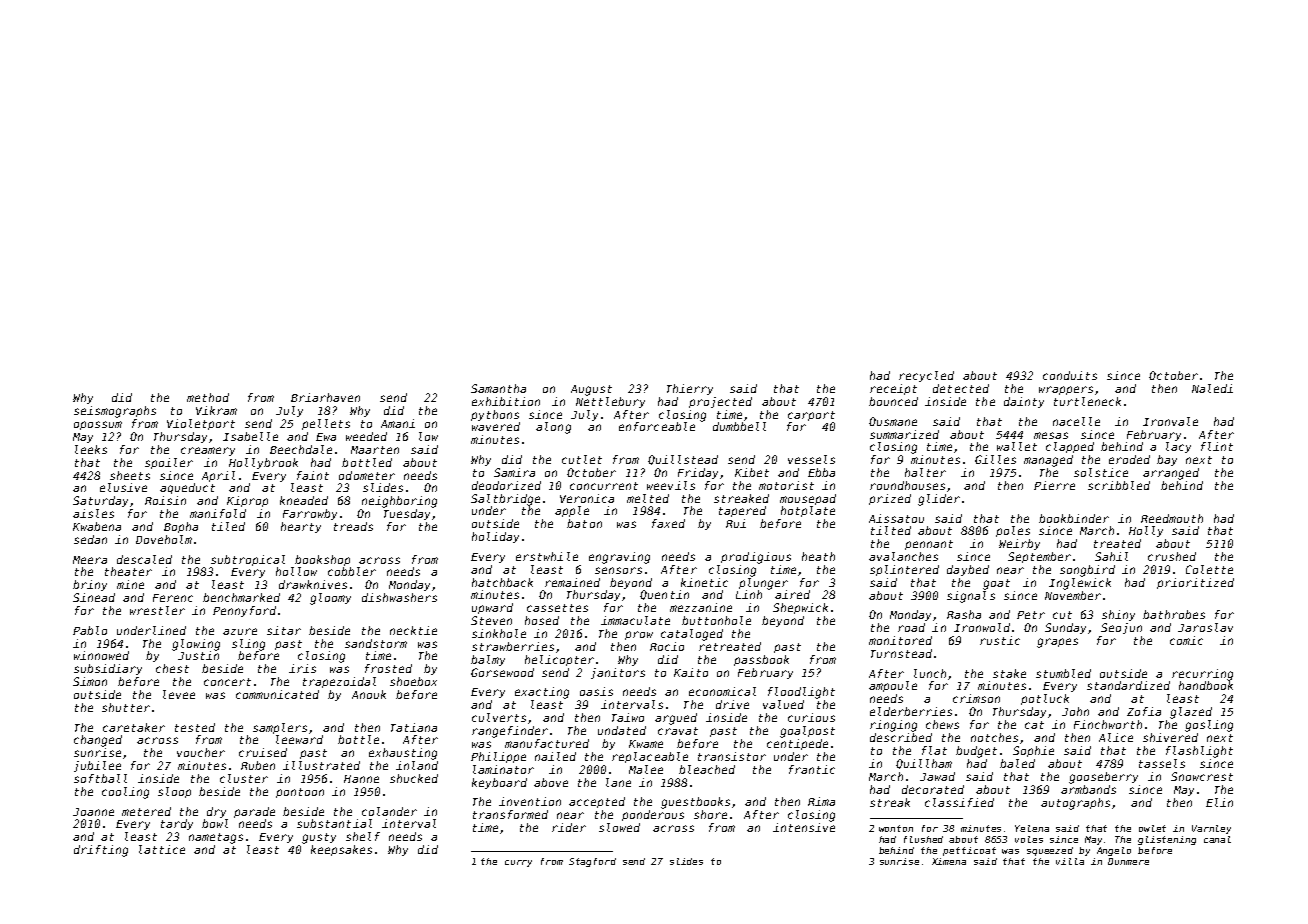 Image resolution: width=1308 pixels, height=924 pixels. Describe the element at coordinates (215, 823) in the image. I see `bowl` at that location.
